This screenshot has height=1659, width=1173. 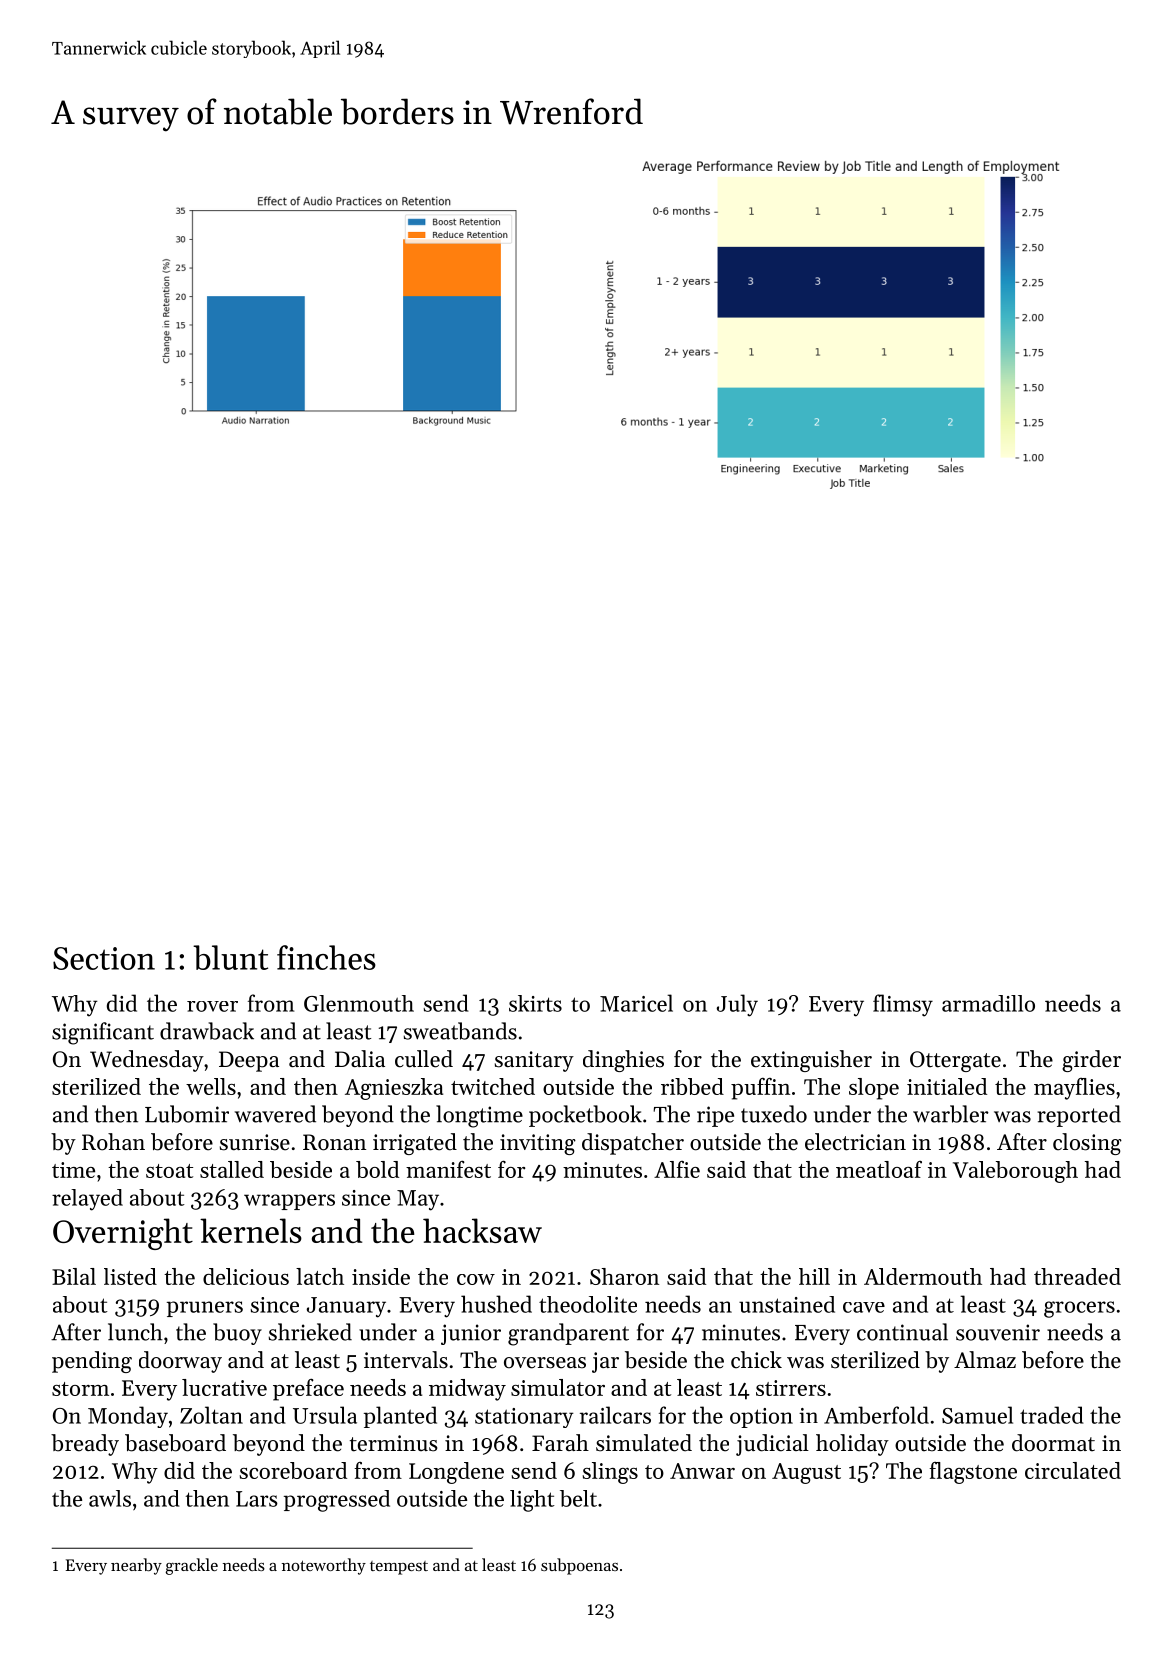 What do you see at coordinates (988, 1003) in the screenshot?
I see `armadillo` at bounding box center [988, 1003].
